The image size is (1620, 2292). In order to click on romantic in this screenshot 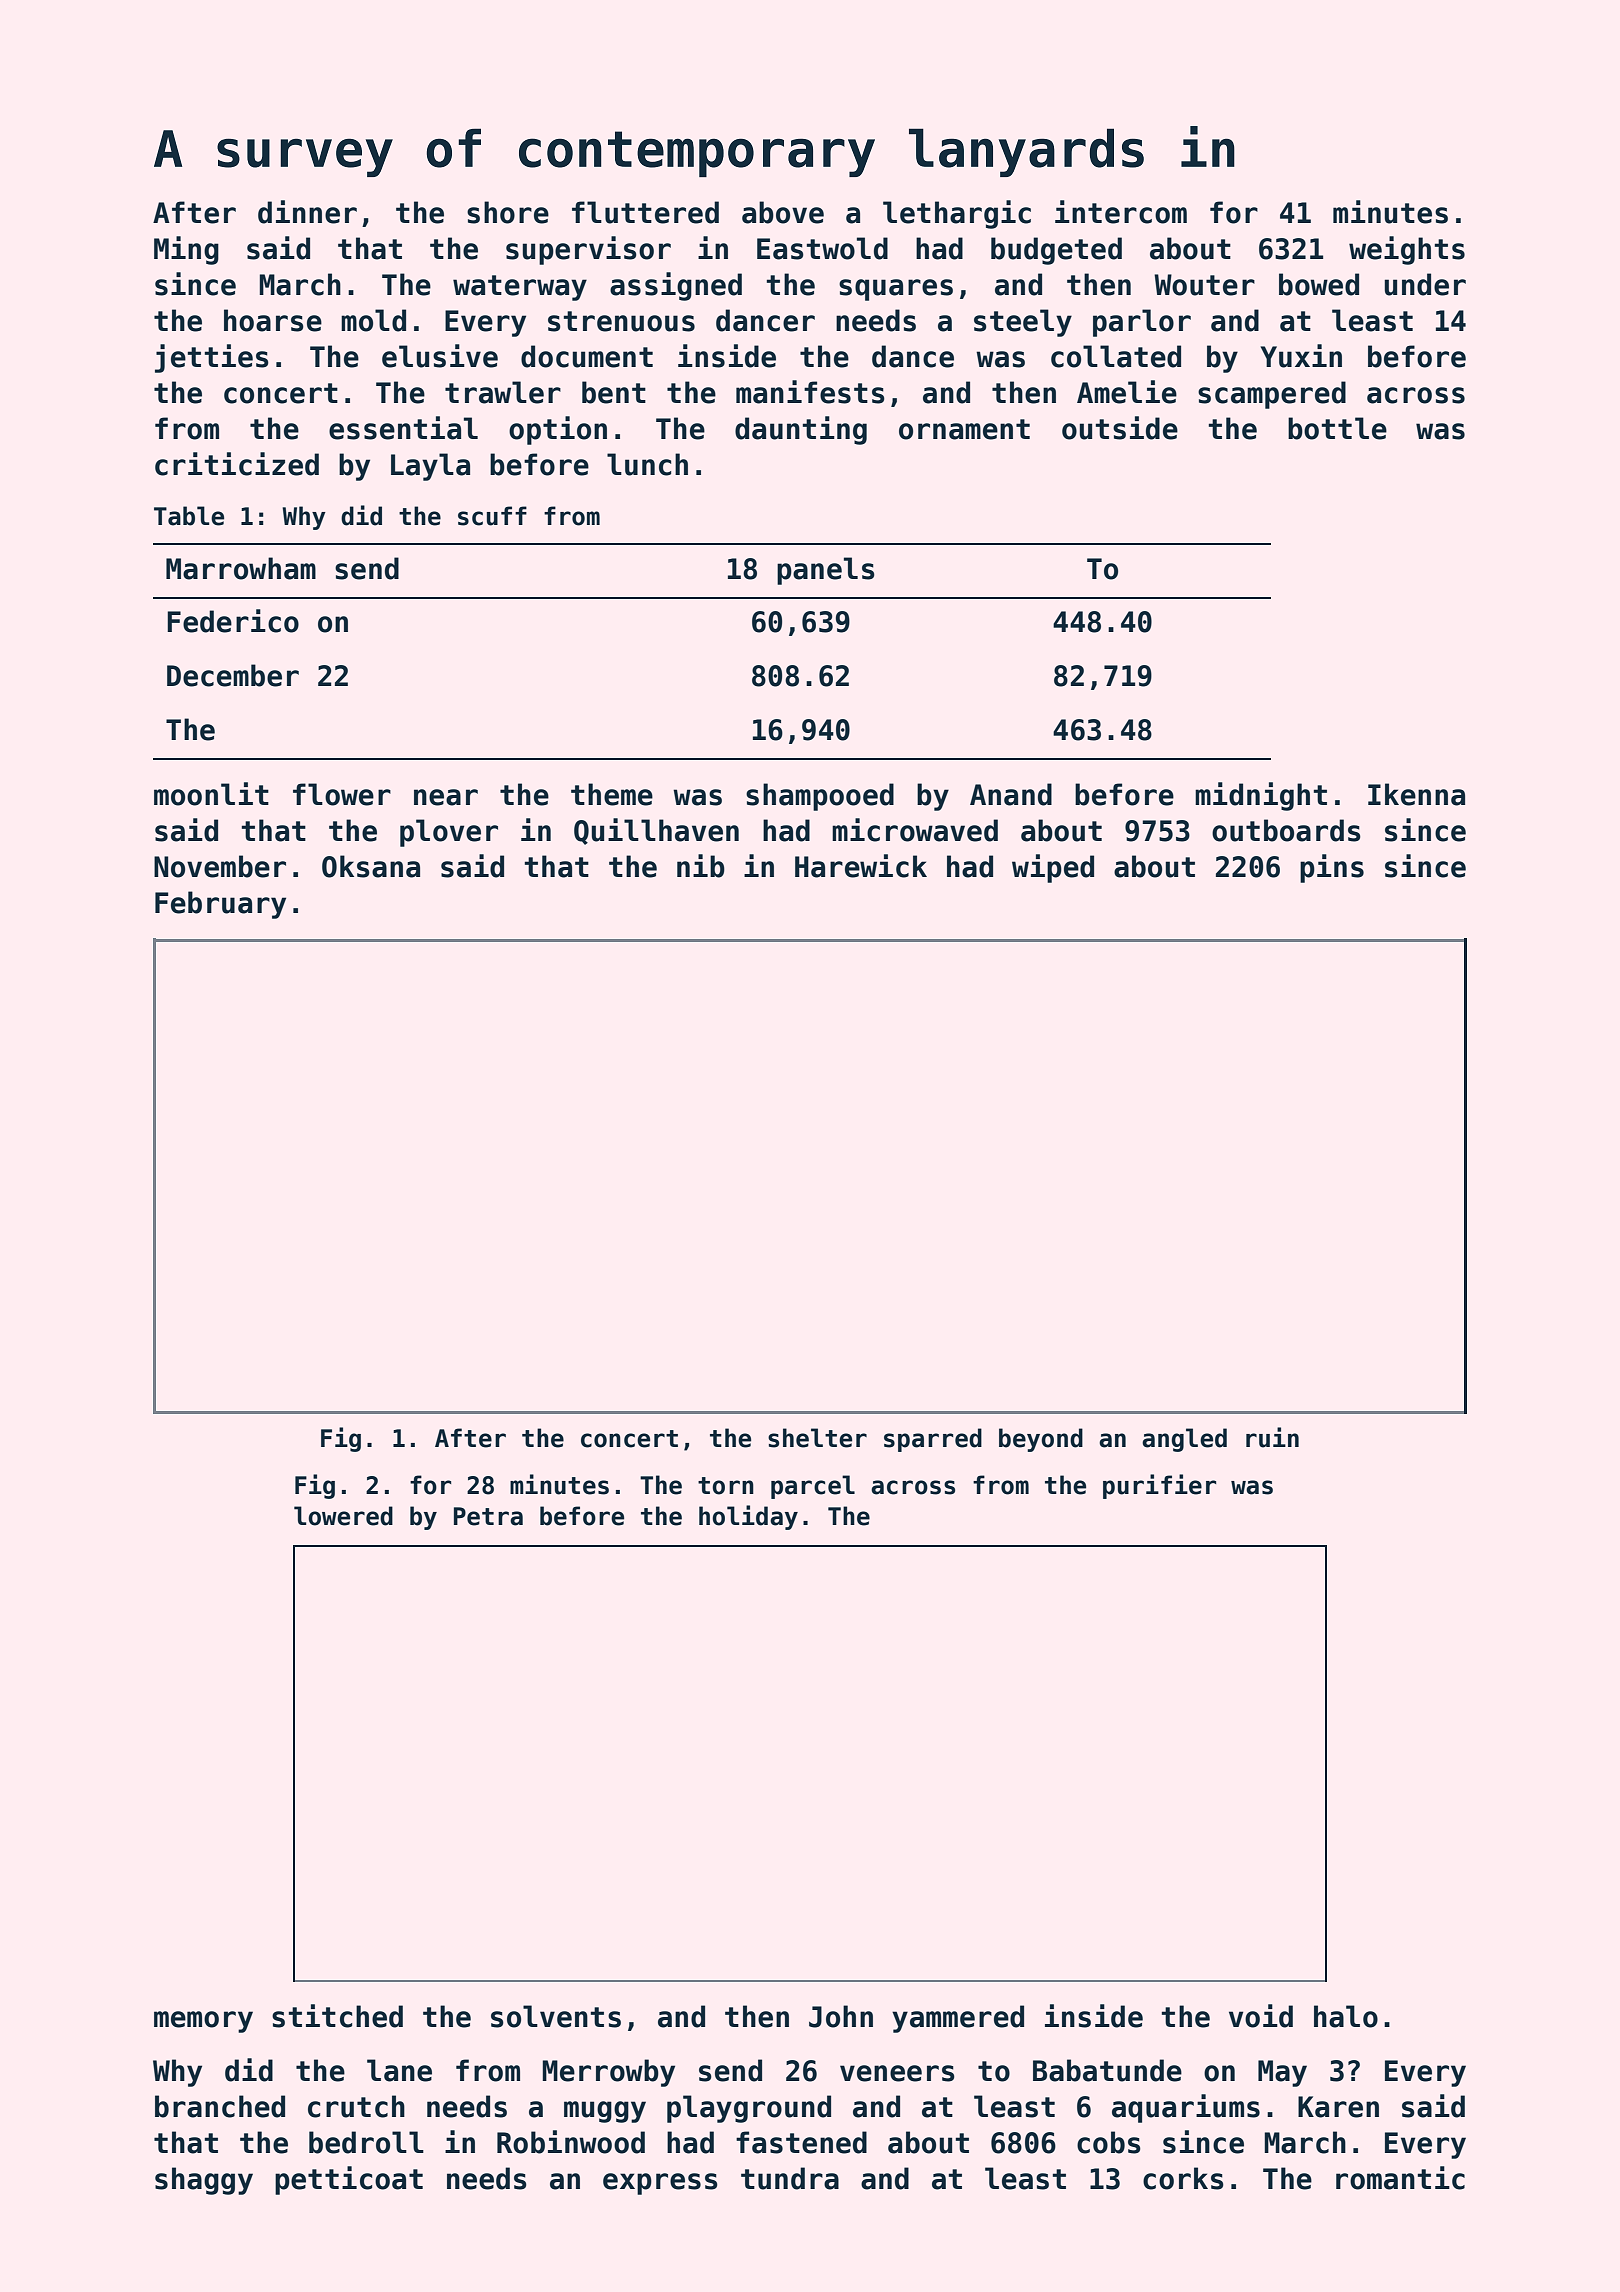, I will do `click(1400, 2178)`.
